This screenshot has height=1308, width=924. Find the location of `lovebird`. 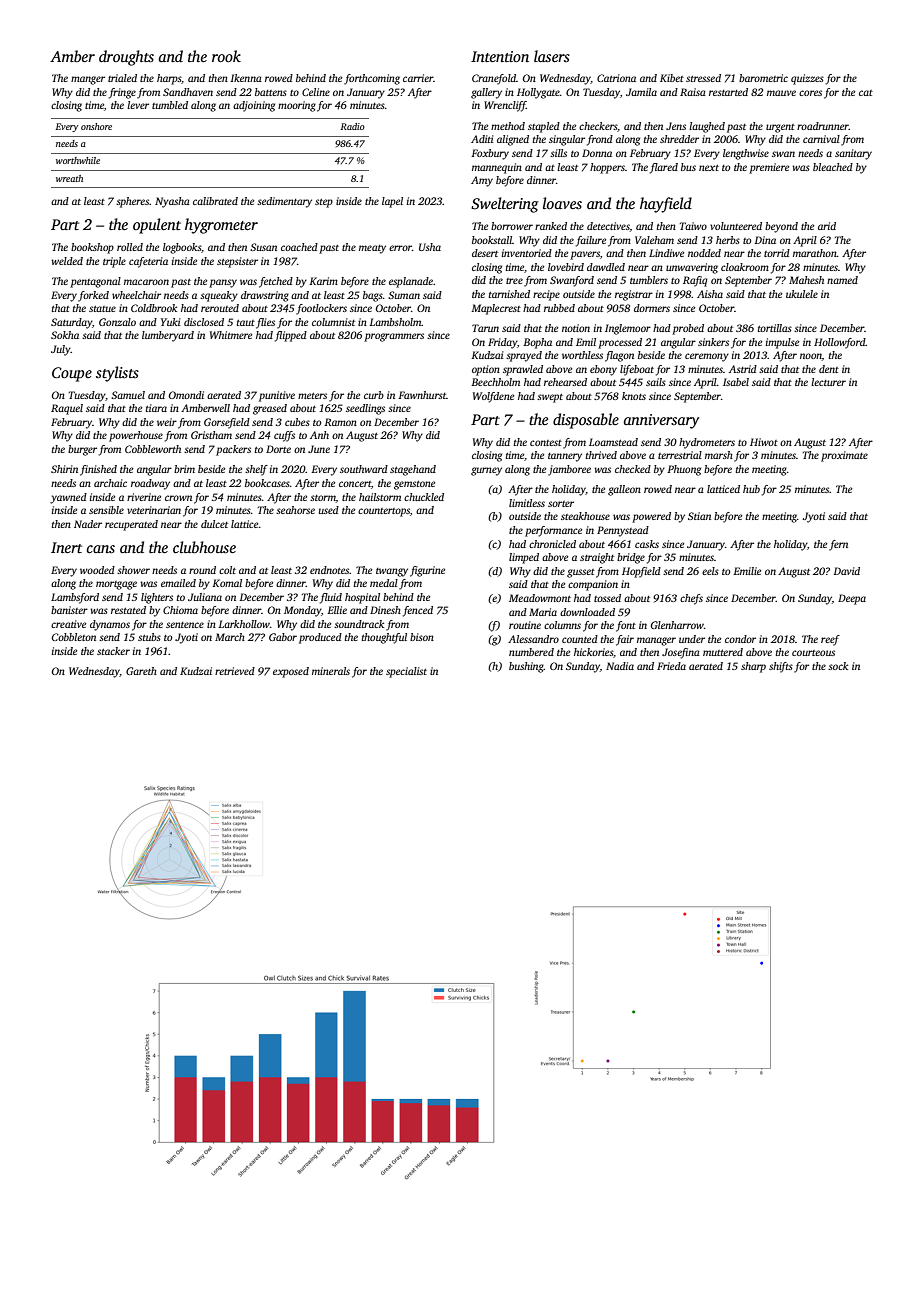

lovebird is located at coordinates (566, 267).
